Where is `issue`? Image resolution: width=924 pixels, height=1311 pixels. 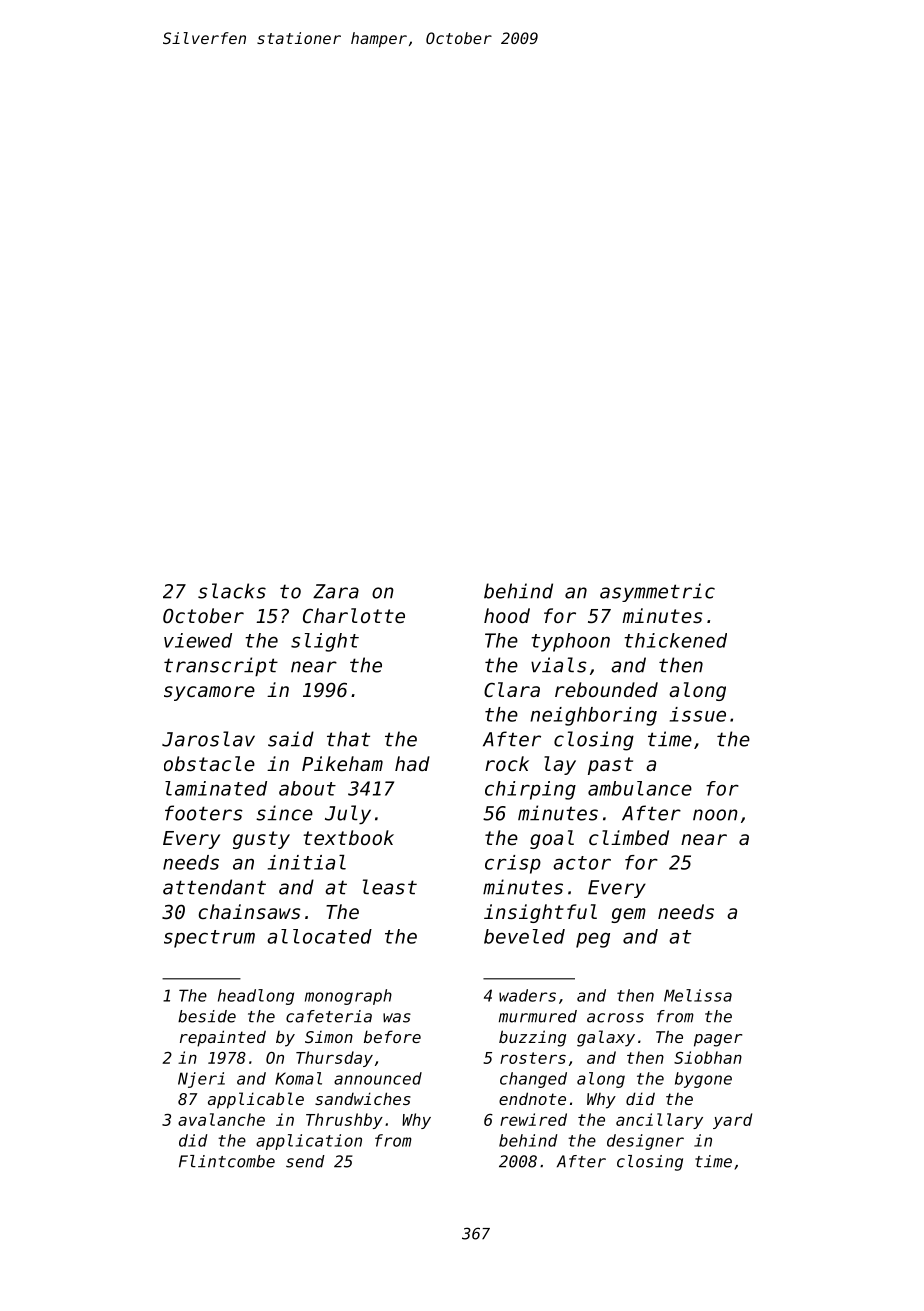 issue is located at coordinates (698, 714).
